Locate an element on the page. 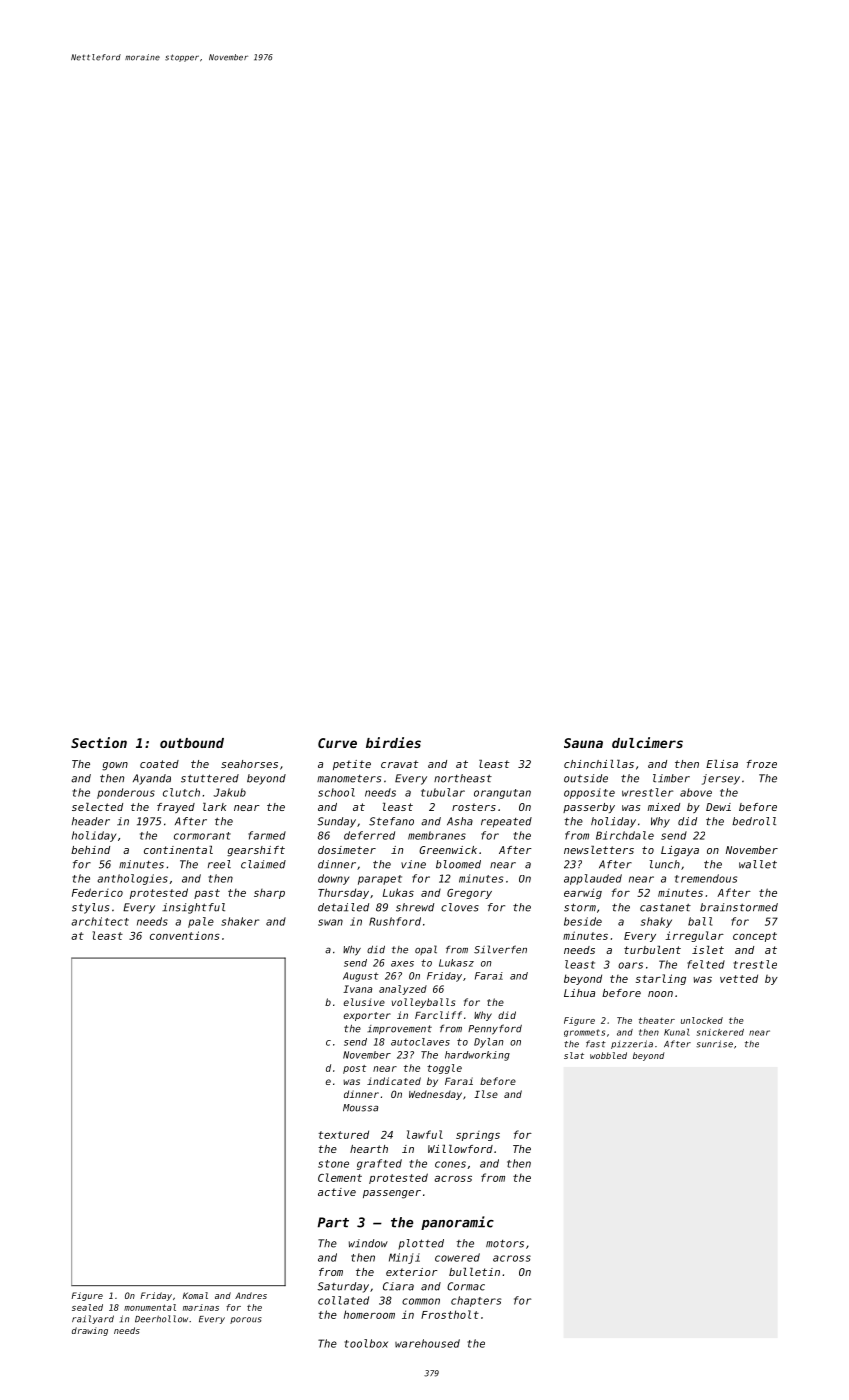 The width and height of the page is (849, 1400). post is located at coordinates (354, 1069).
